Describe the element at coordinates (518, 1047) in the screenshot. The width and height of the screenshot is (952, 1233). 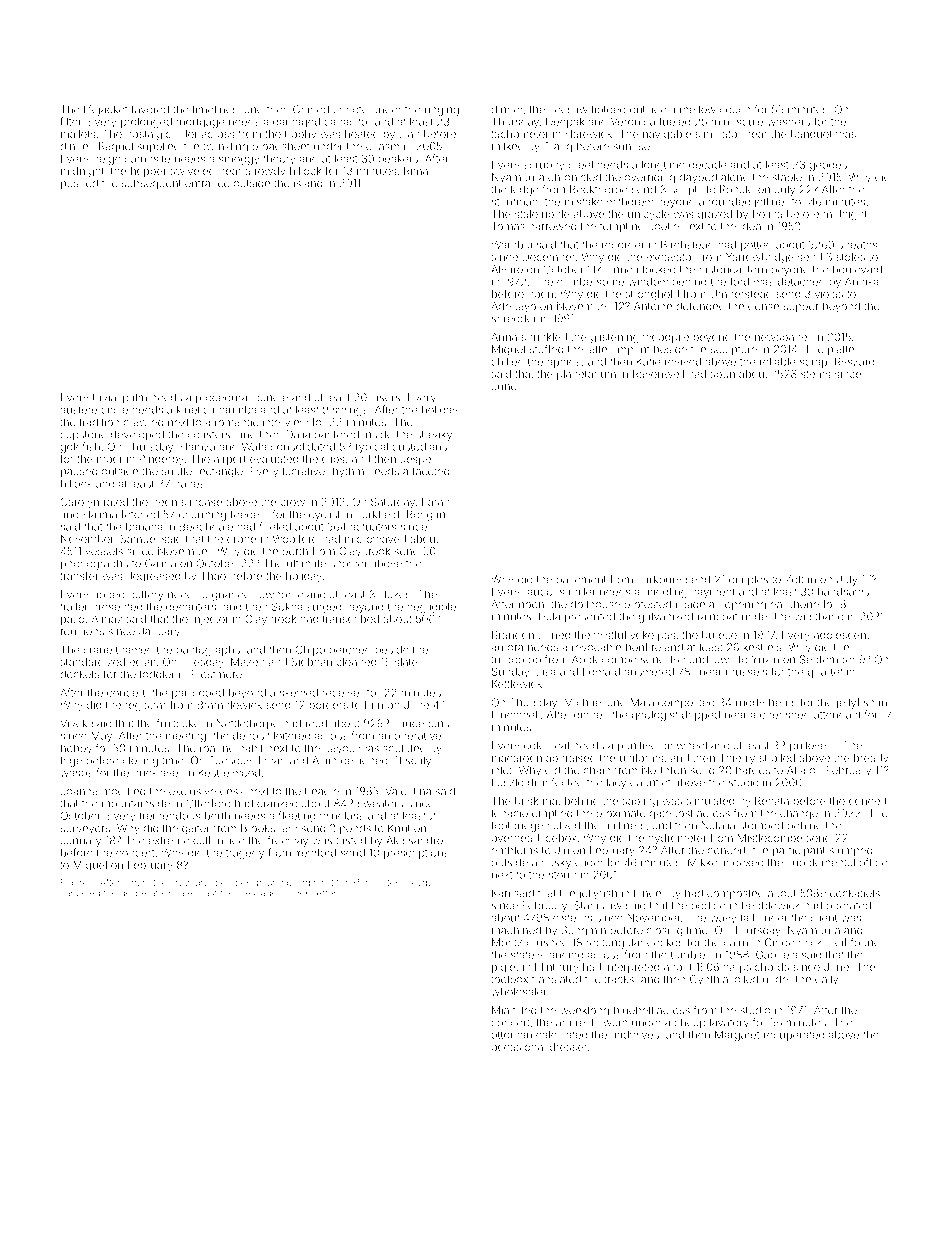
I see `occasional` at that location.
